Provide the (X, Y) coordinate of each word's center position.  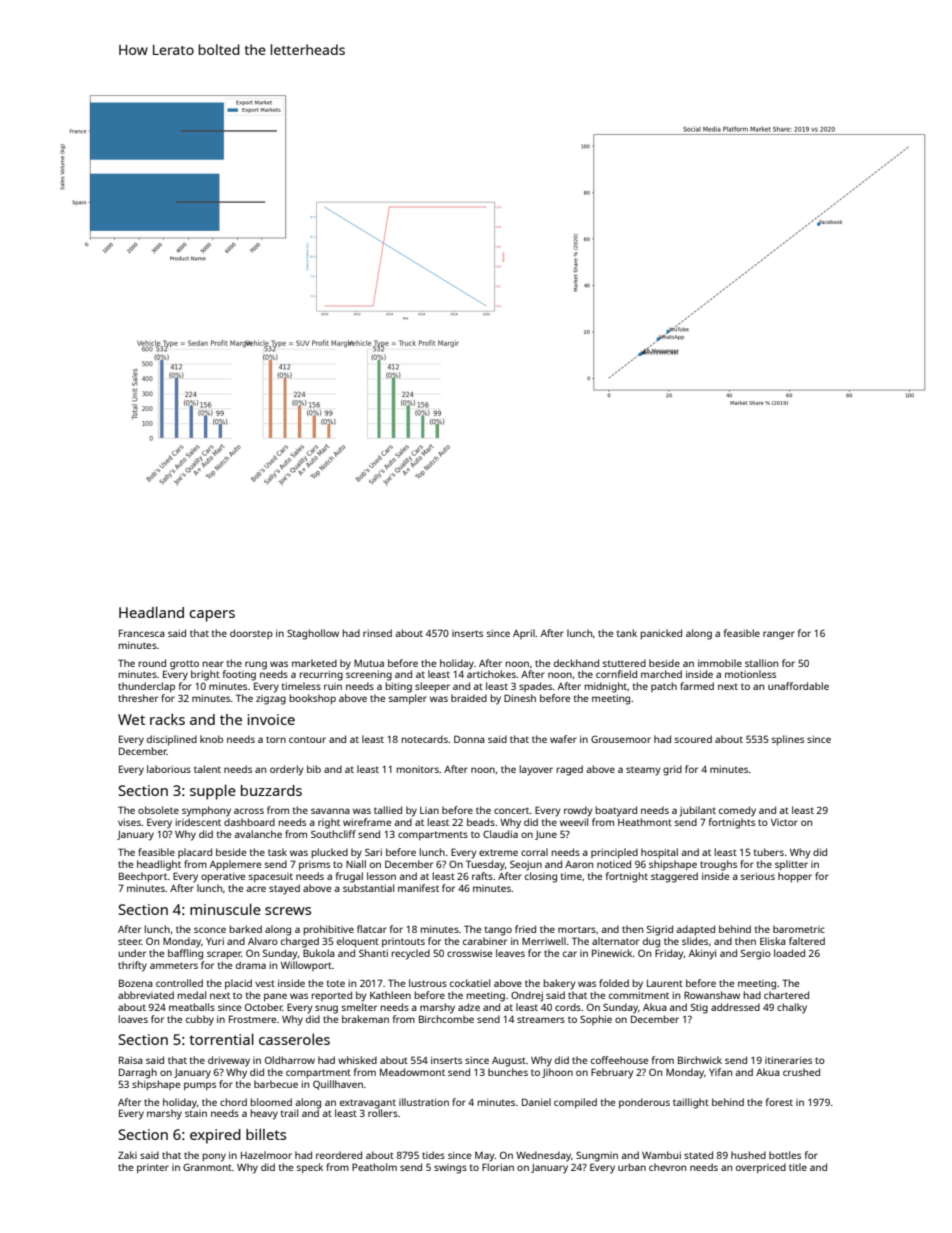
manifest (418, 888)
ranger (779, 635)
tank (627, 633)
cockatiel (470, 983)
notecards (425, 739)
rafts (482, 876)
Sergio (756, 954)
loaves (133, 1019)
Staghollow (313, 634)
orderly (287, 770)
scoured (693, 739)
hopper (795, 877)
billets (266, 1134)
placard (195, 853)
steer (130, 941)
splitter (791, 865)
